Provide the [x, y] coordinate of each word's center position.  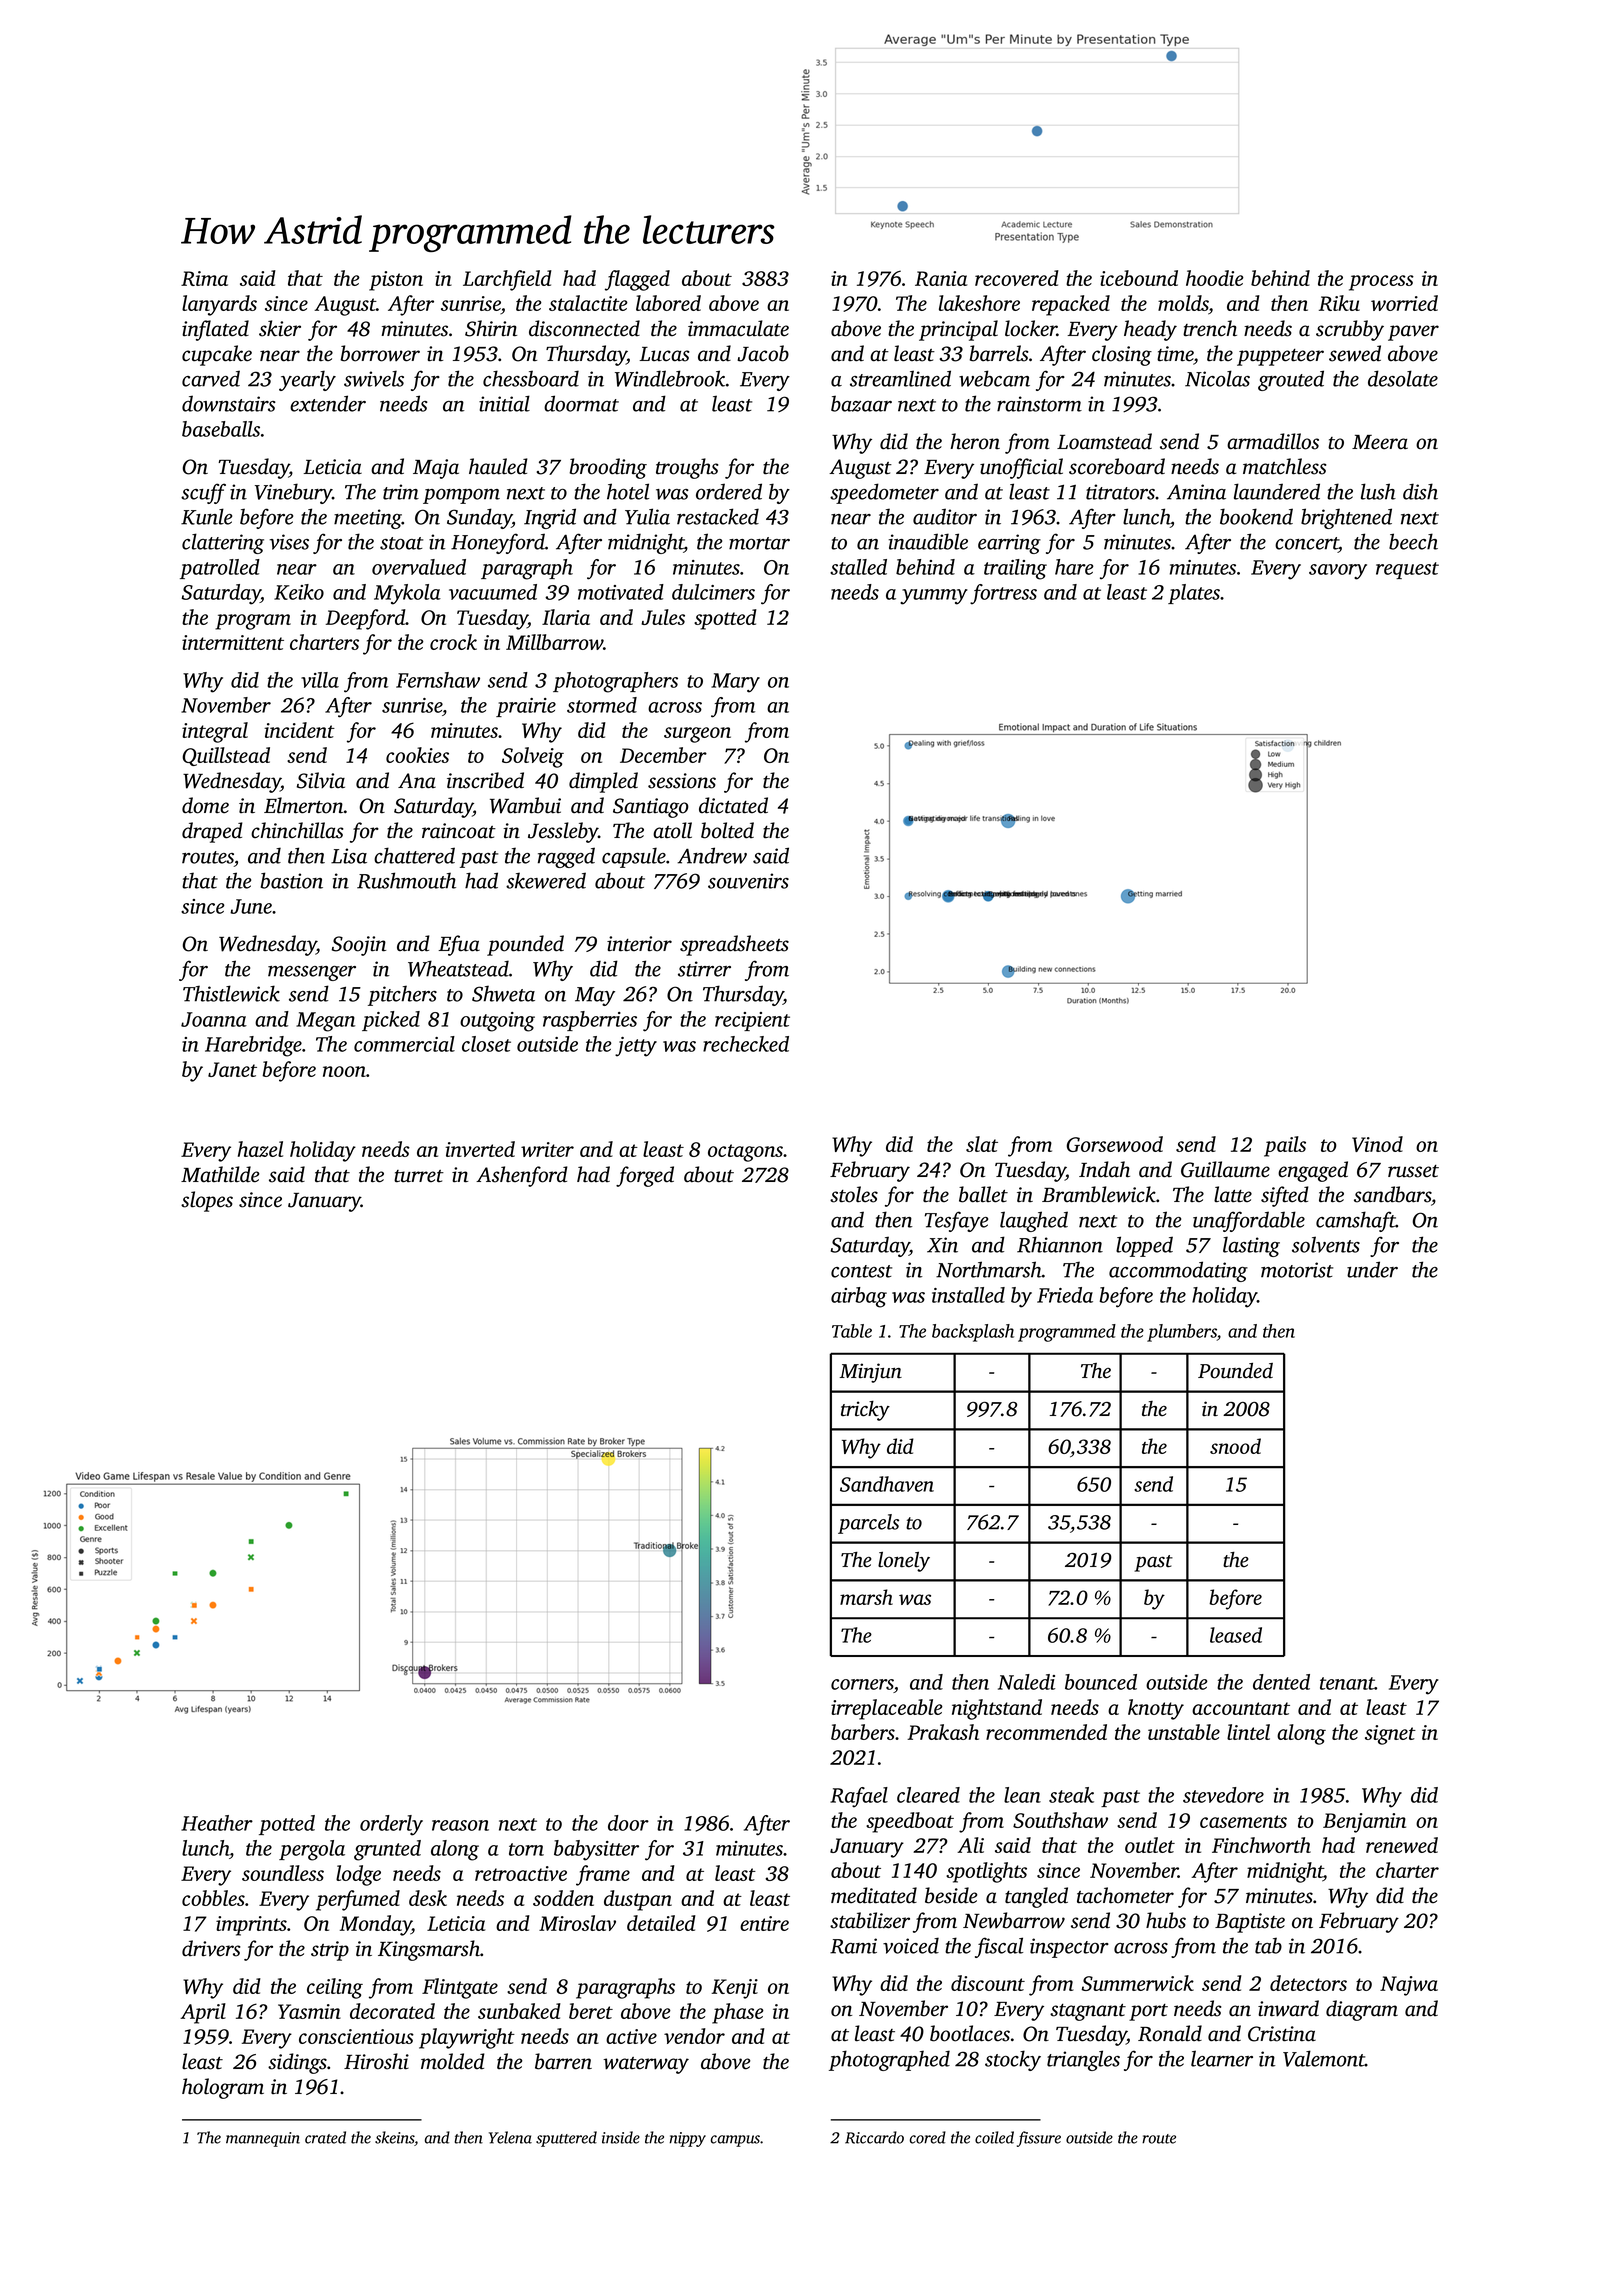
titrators [1120, 492]
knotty [1156, 1709]
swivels [374, 378]
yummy [934, 597]
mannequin [263, 2139]
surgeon [697, 735]
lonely [904, 1562]
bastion [292, 880]
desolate [1403, 378]
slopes [207, 1201]
